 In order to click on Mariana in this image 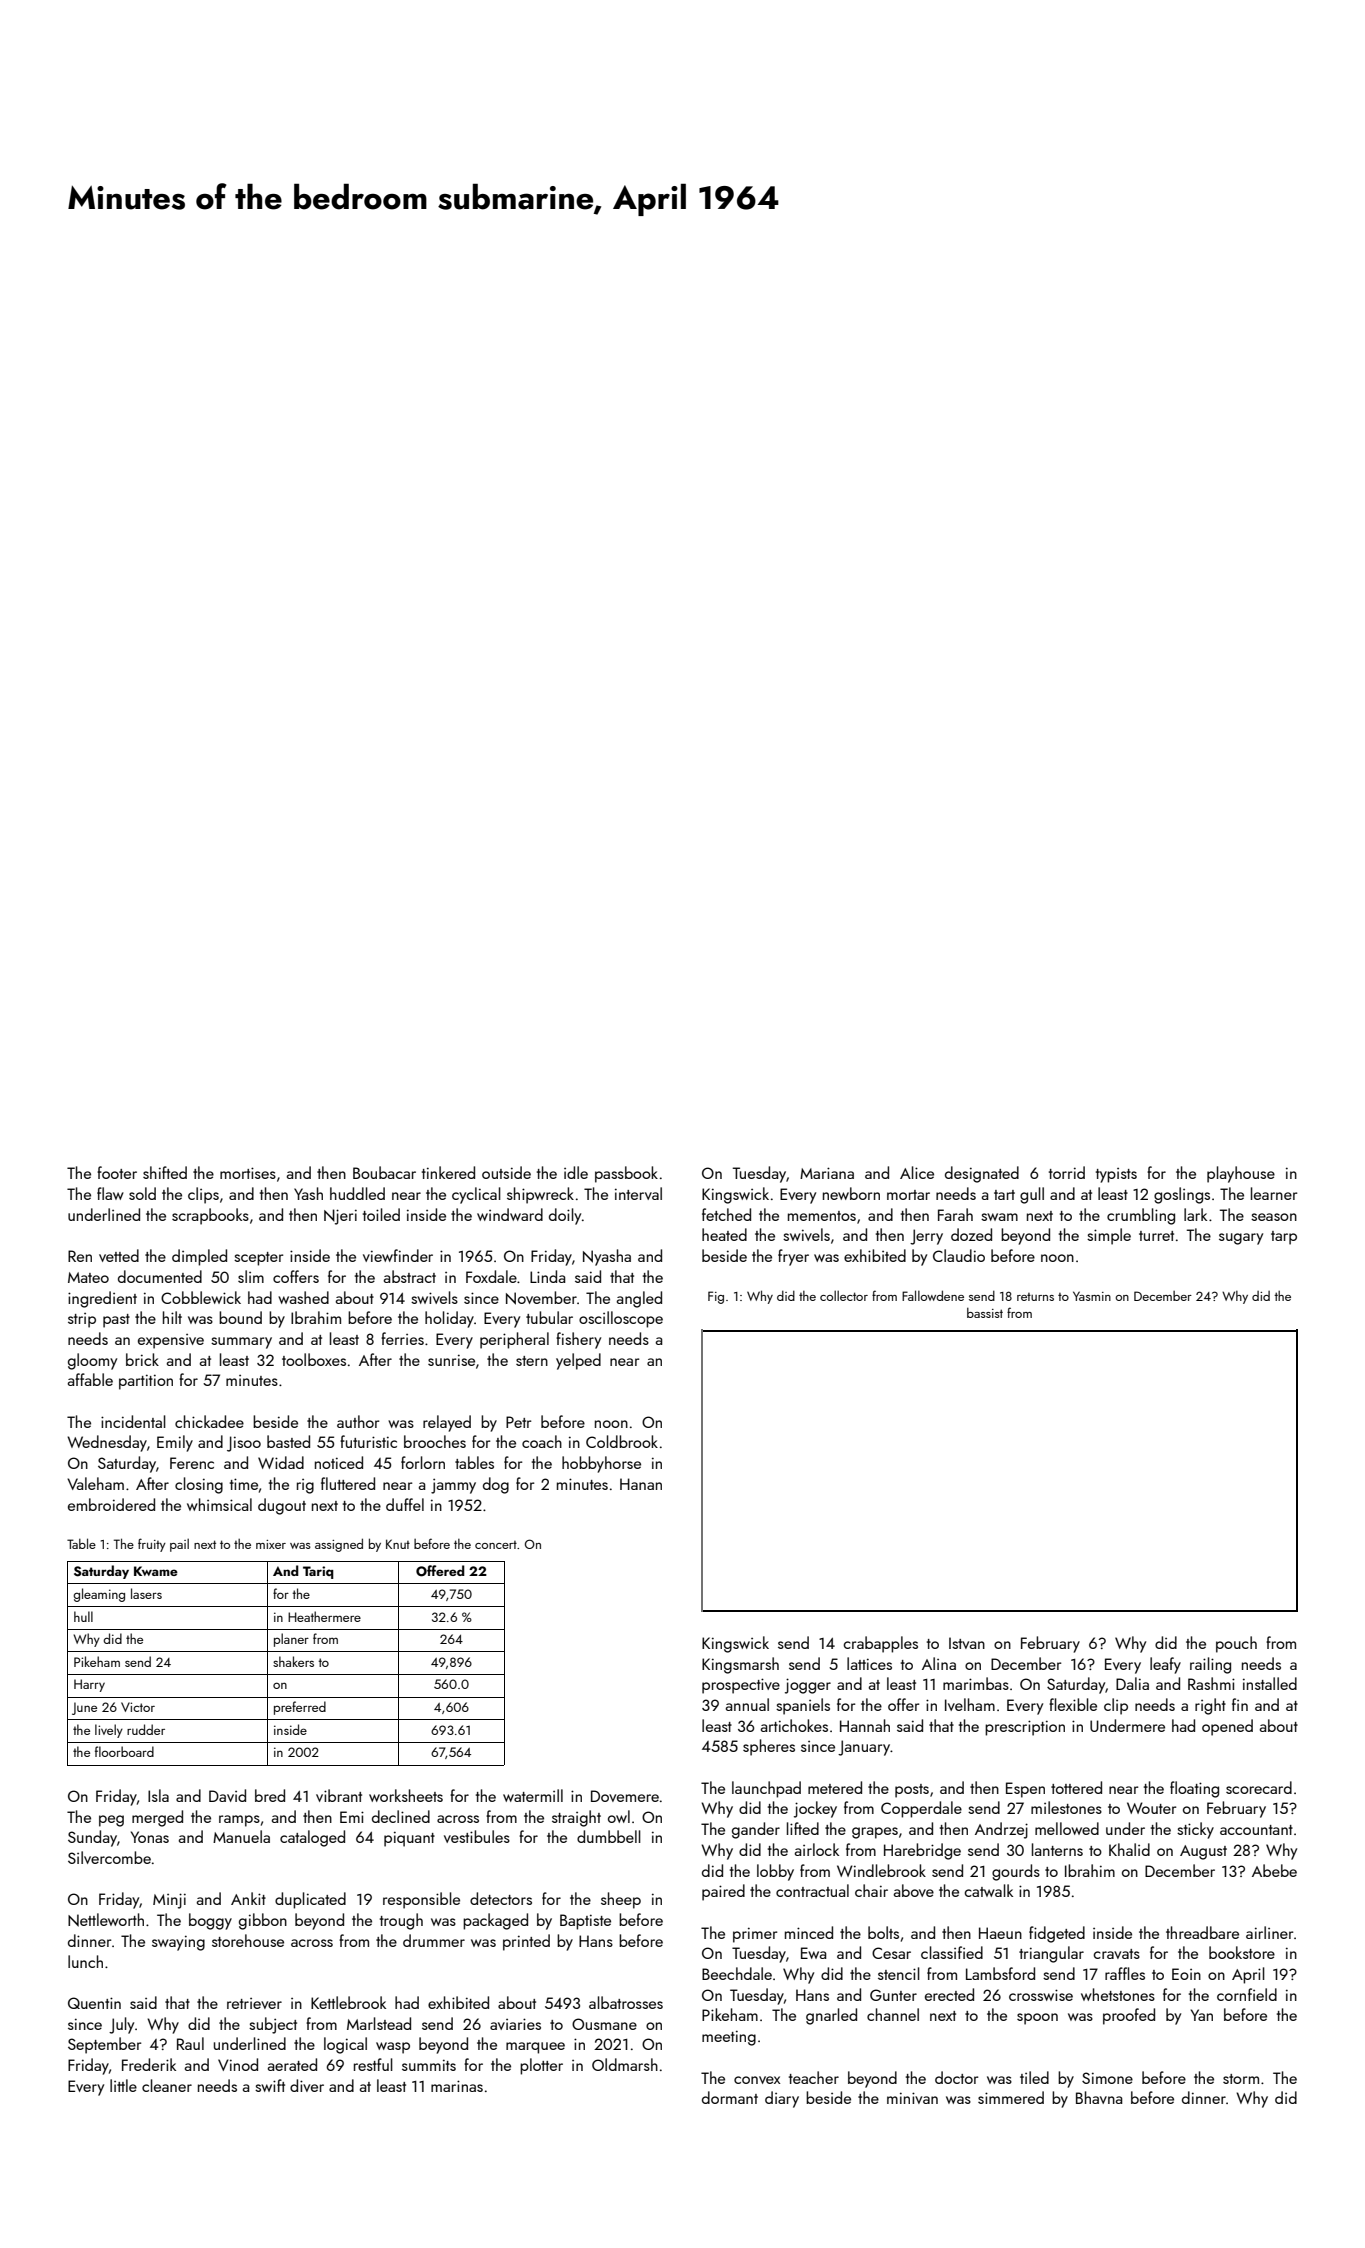, I will do `click(827, 1173)`.
